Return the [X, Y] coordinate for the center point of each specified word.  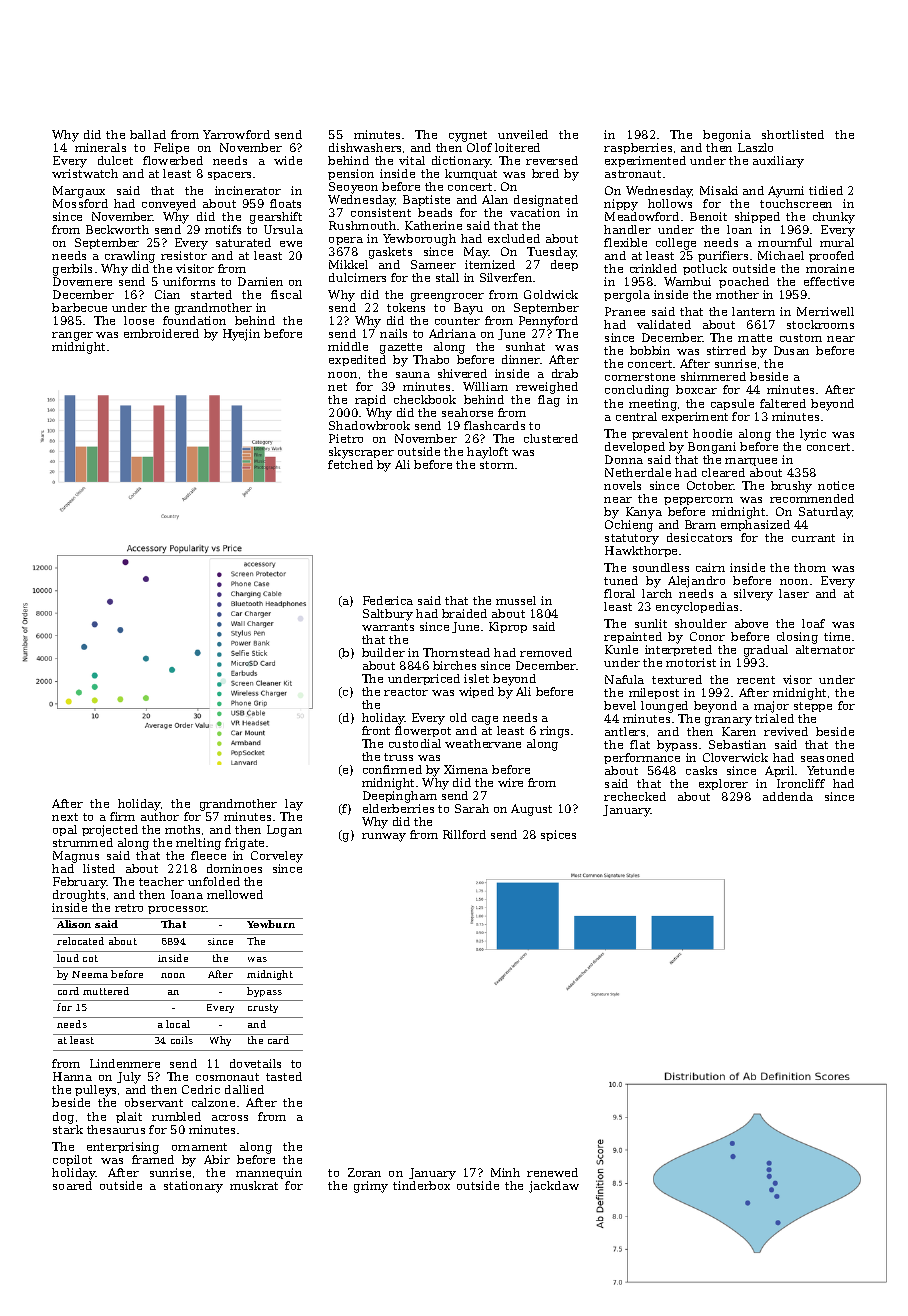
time [837, 636]
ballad [148, 134]
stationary [193, 1187]
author [160, 816]
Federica [388, 600]
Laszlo [755, 147]
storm [497, 465]
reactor [406, 692]
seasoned [827, 757]
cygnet [468, 136]
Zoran [364, 1172]
